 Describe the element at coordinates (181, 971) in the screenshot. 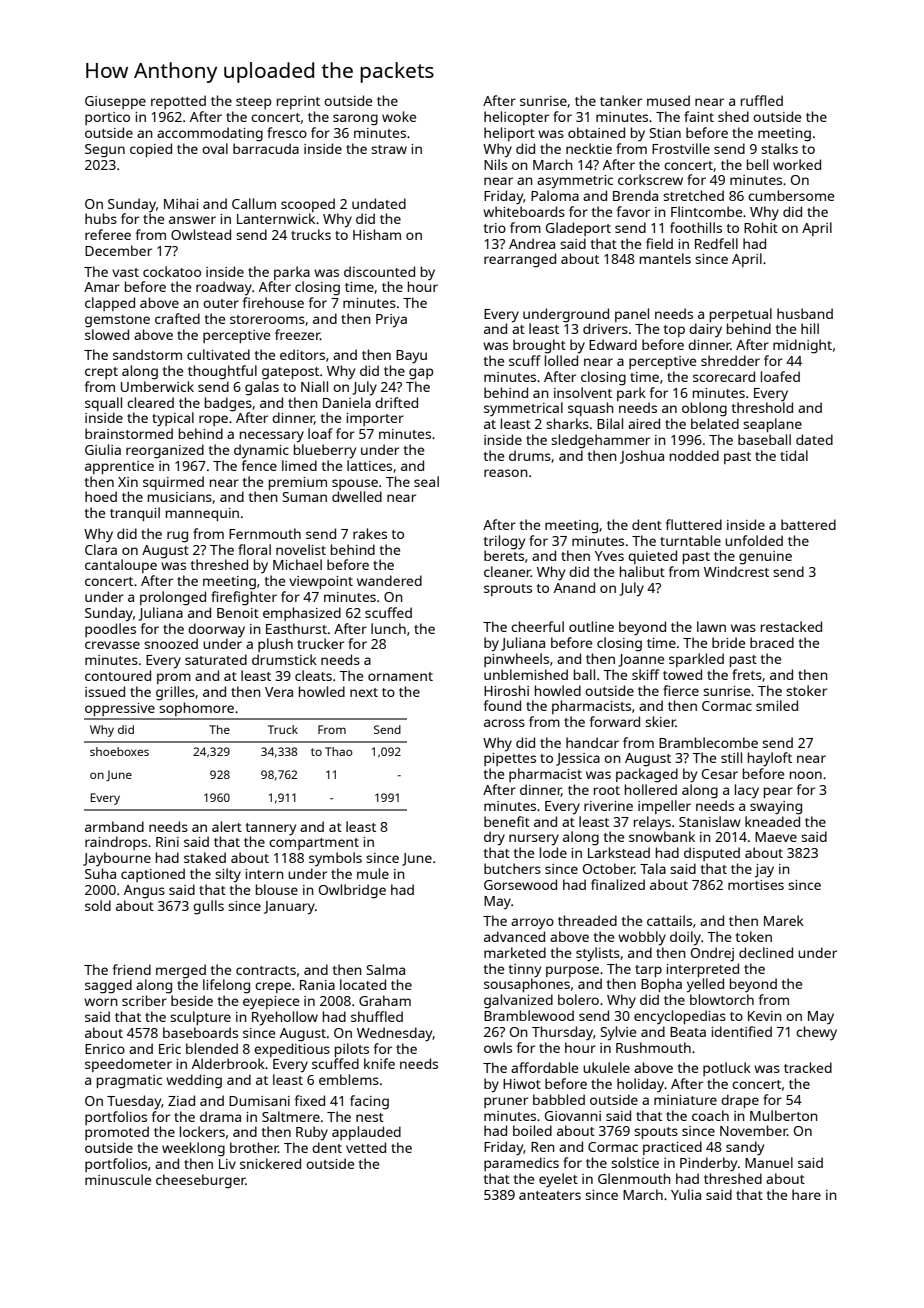

I see `merged` at that location.
